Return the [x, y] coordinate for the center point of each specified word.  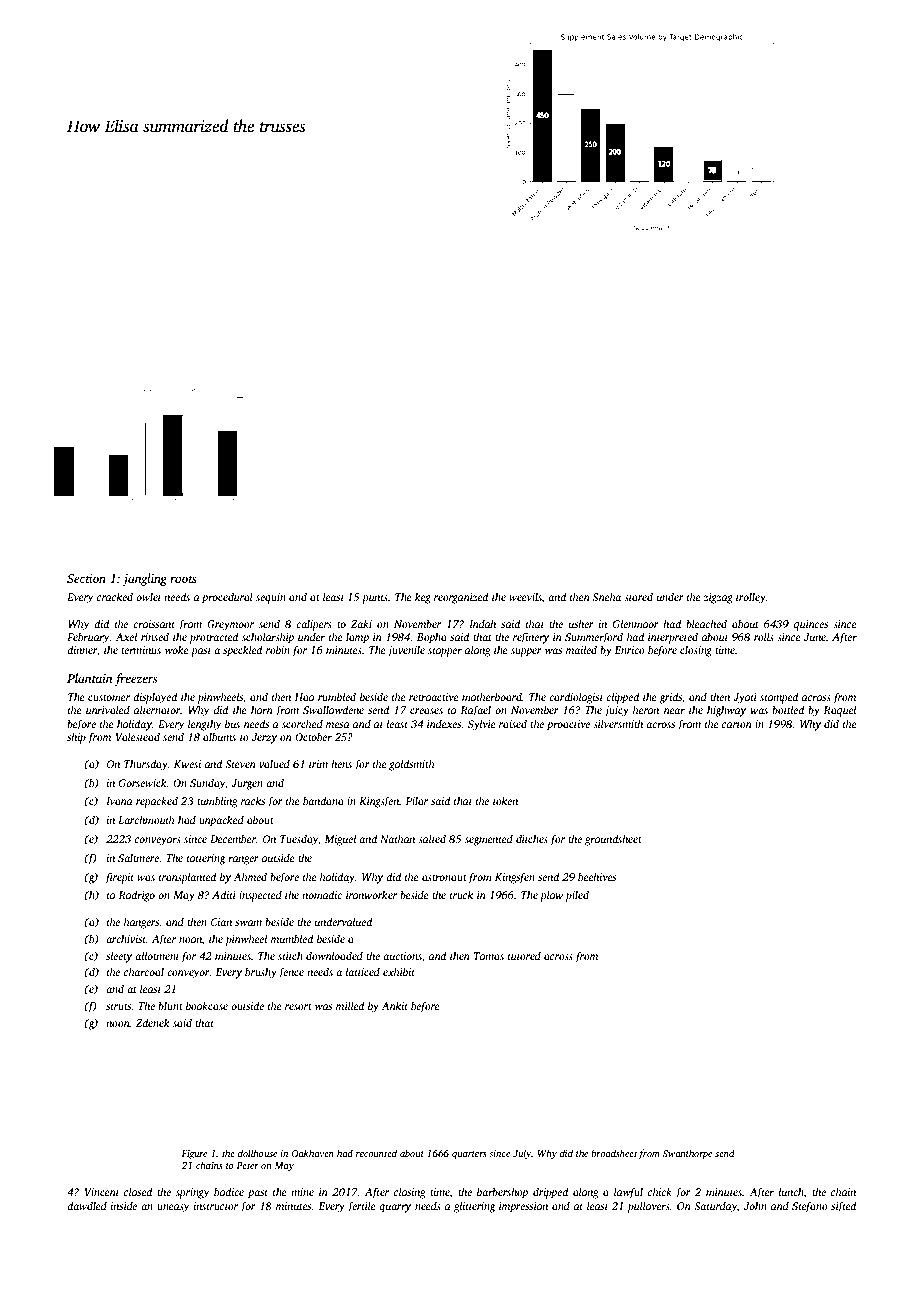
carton [737, 724]
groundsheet [613, 840]
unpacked [221, 821]
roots [183, 579]
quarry [395, 1208]
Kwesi [187, 764]
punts [375, 599]
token [505, 800]
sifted [843, 1207]
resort [298, 1006]
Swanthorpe [687, 1154]
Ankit [394, 1005]
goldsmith [412, 765]
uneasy [173, 1208]
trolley [751, 598]
